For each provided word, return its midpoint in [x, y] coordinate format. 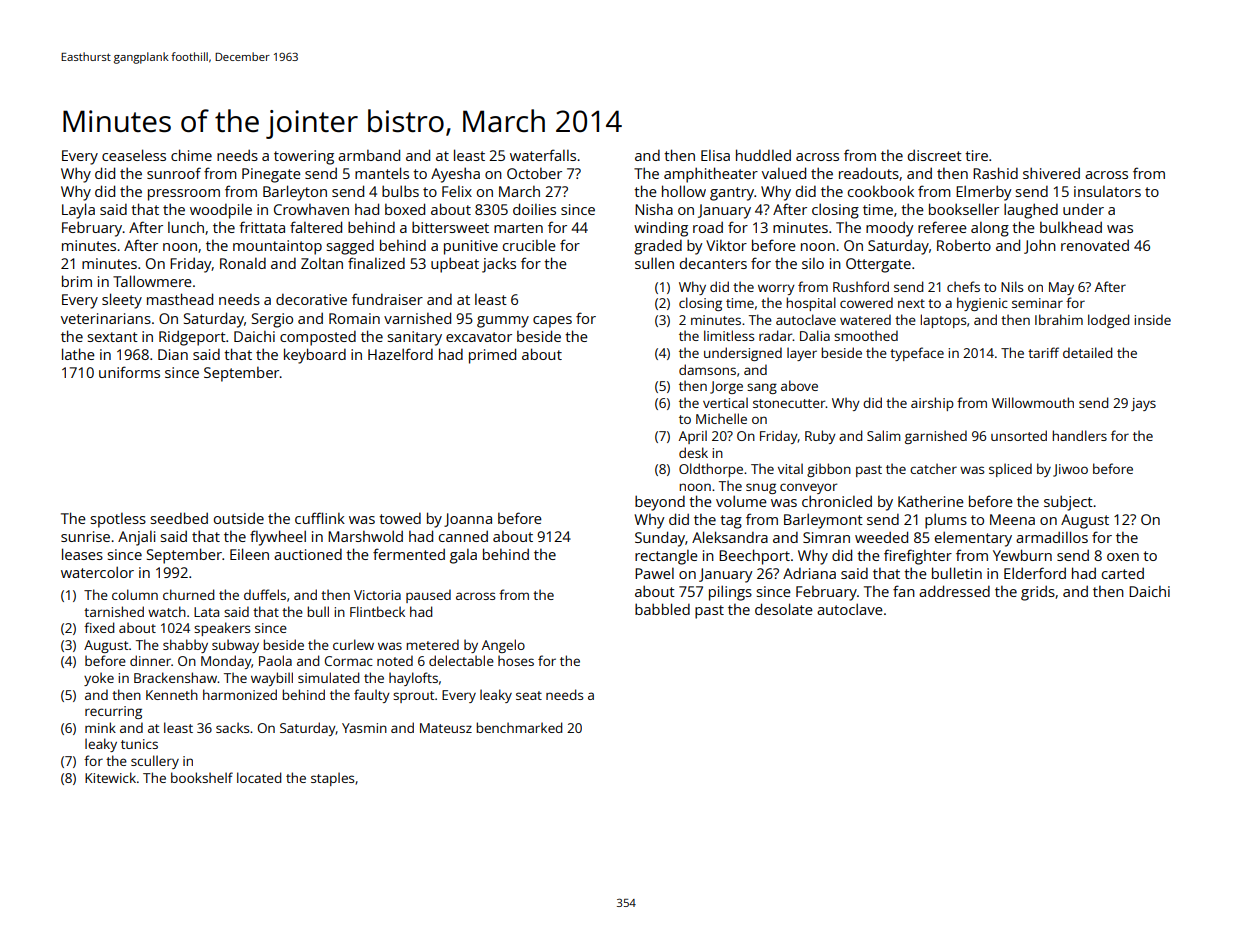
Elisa [715, 155]
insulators [1107, 191]
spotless [118, 520]
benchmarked [519, 727]
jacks [499, 265]
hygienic [982, 304]
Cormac [349, 661]
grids [1038, 593]
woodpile [221, 211]
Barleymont [823, 521]
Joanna [468, 520]
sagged [350, 247]
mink [100, 727]
